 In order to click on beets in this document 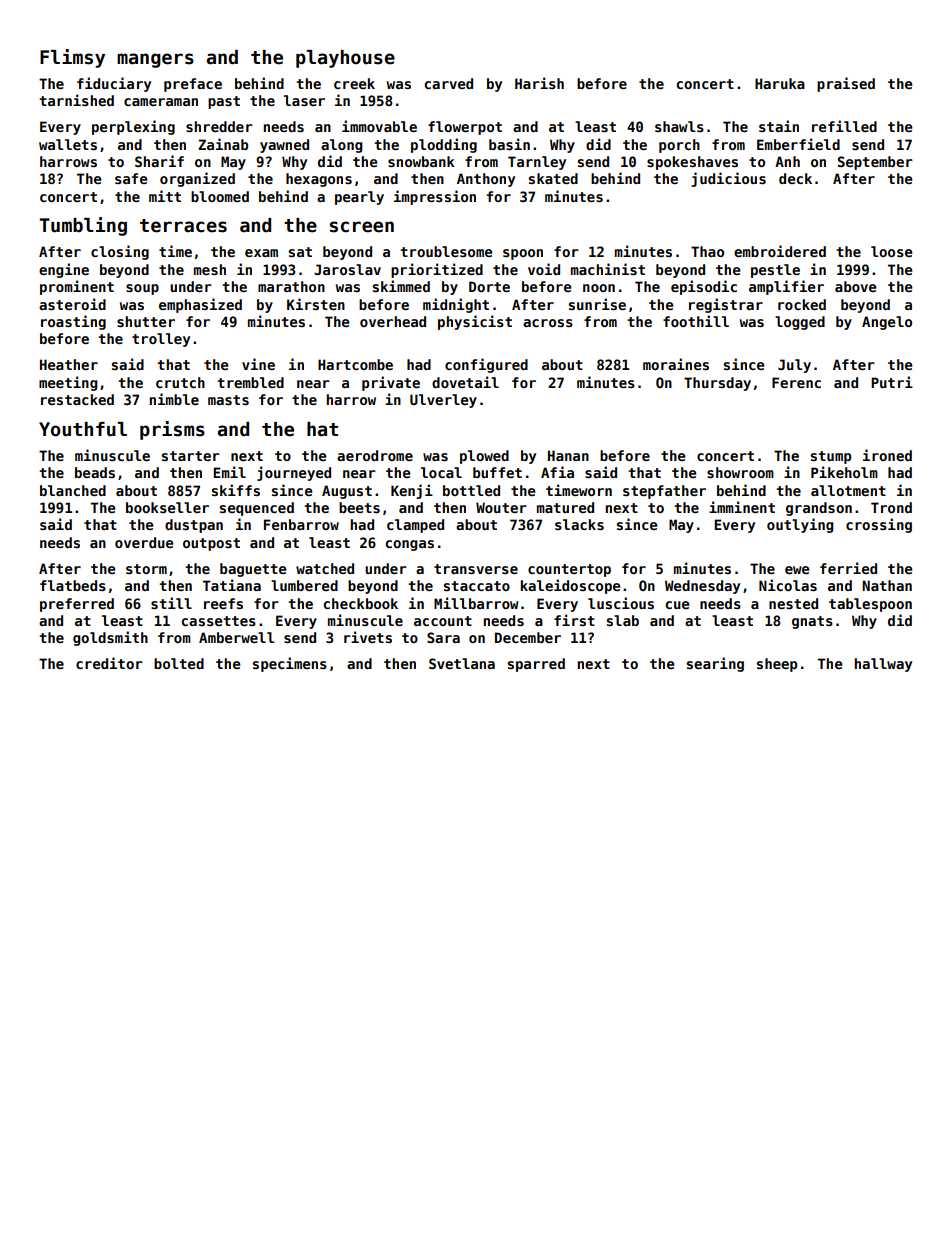, I will do `click(359, 507)`.
